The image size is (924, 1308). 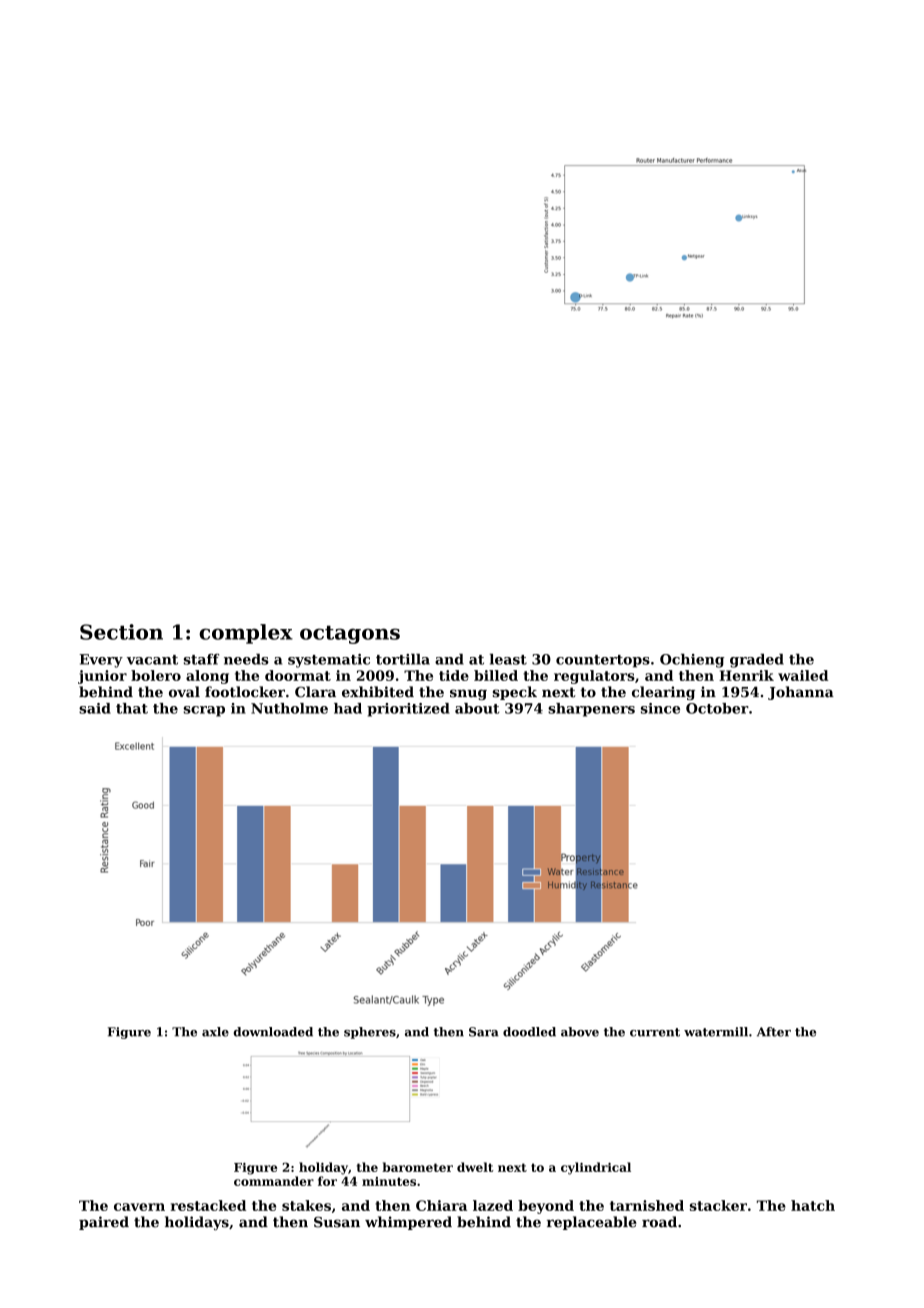 I want to click on After, so click(x=774, y=1032).
